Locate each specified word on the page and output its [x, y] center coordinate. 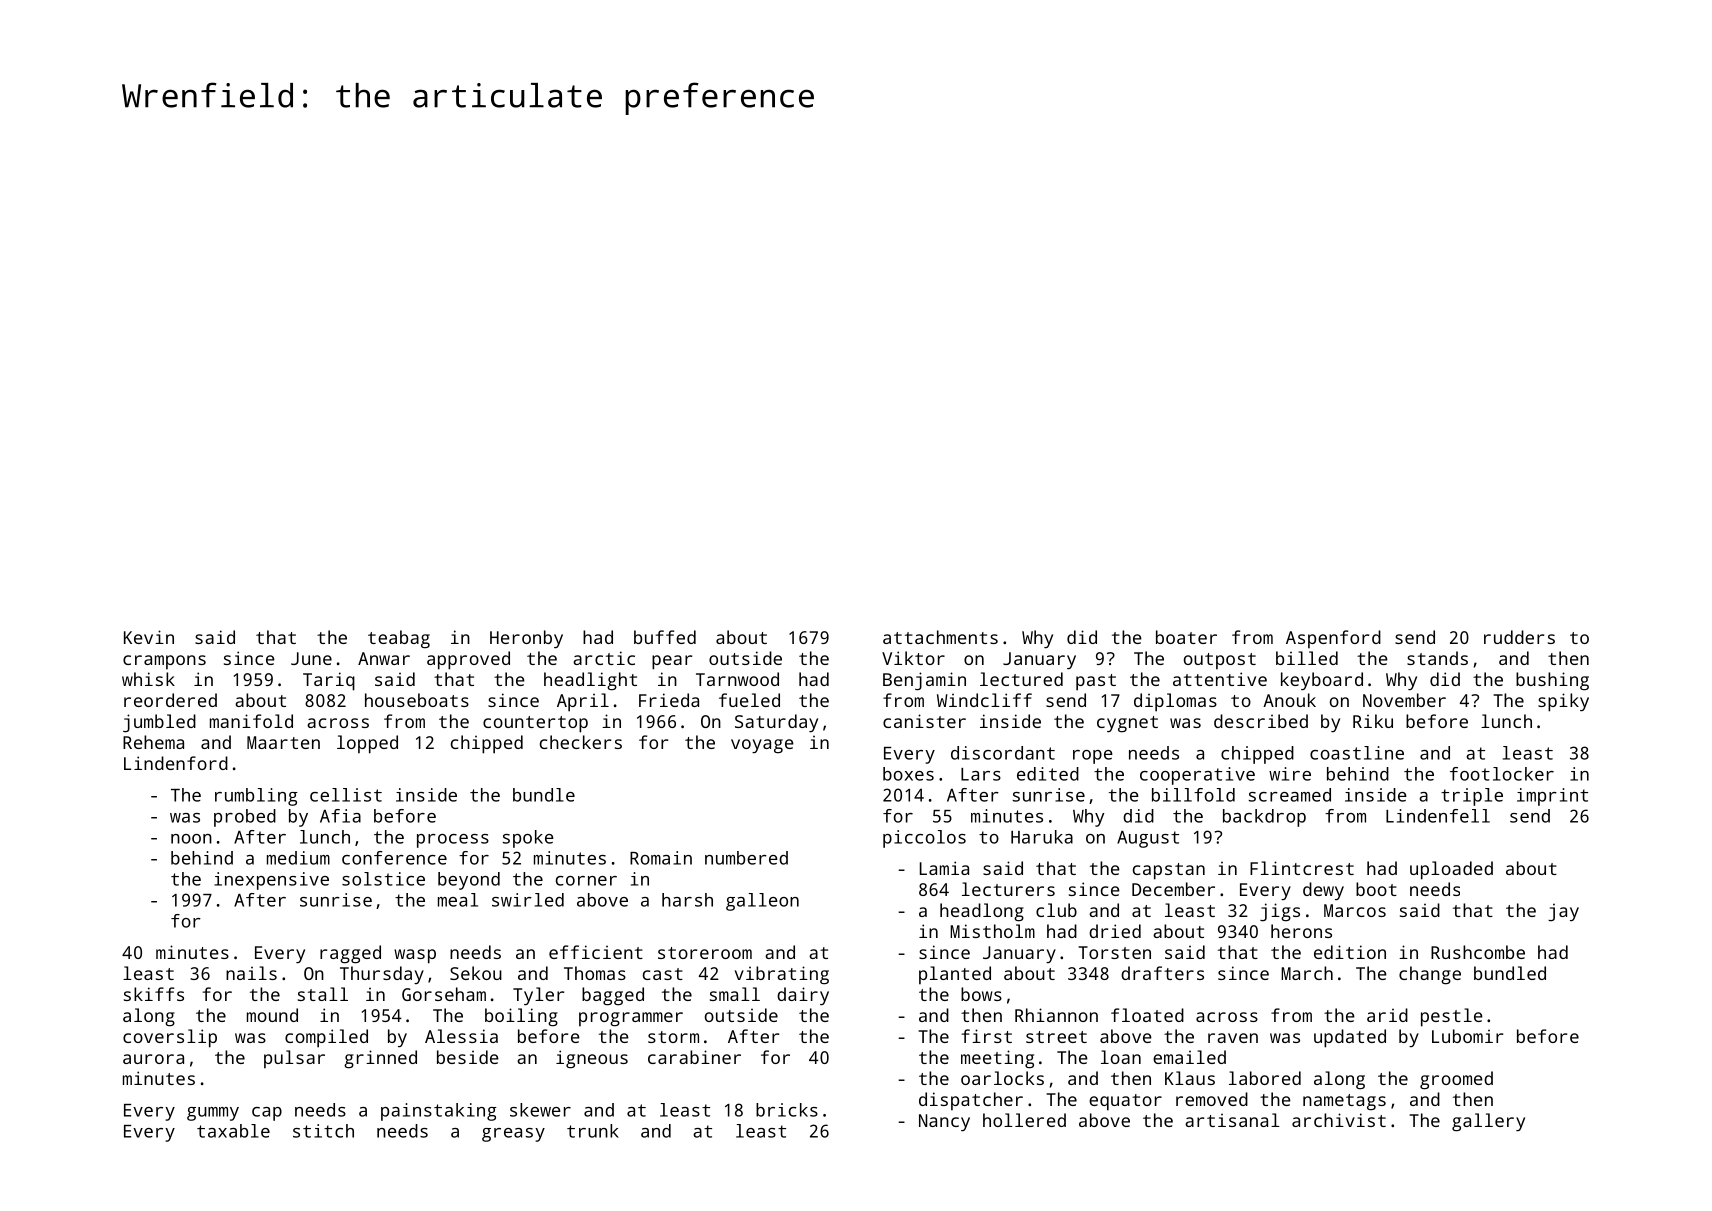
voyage [762, 746]
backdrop [1264, 818]
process [453, 841]
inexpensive [271, 881]
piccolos [924, 839]
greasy [513, 1135]
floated [1147, 1015]
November [1404, 700]
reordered [170, 700]
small [735, 994]
